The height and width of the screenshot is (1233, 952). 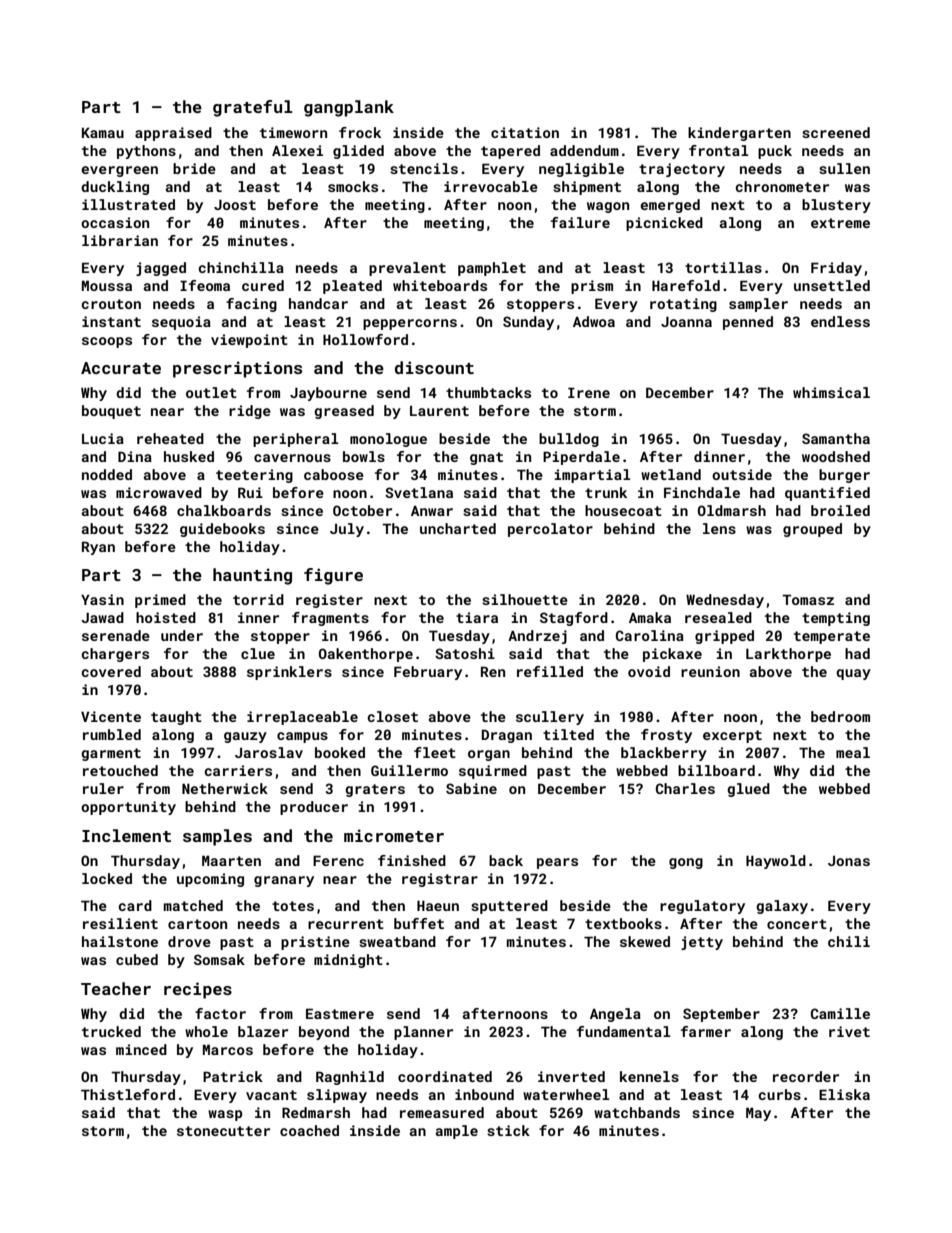 What do you see at coordinates (349, 108) in the screenshot?
I see `gangplank` at bounding box center [349, 108].
